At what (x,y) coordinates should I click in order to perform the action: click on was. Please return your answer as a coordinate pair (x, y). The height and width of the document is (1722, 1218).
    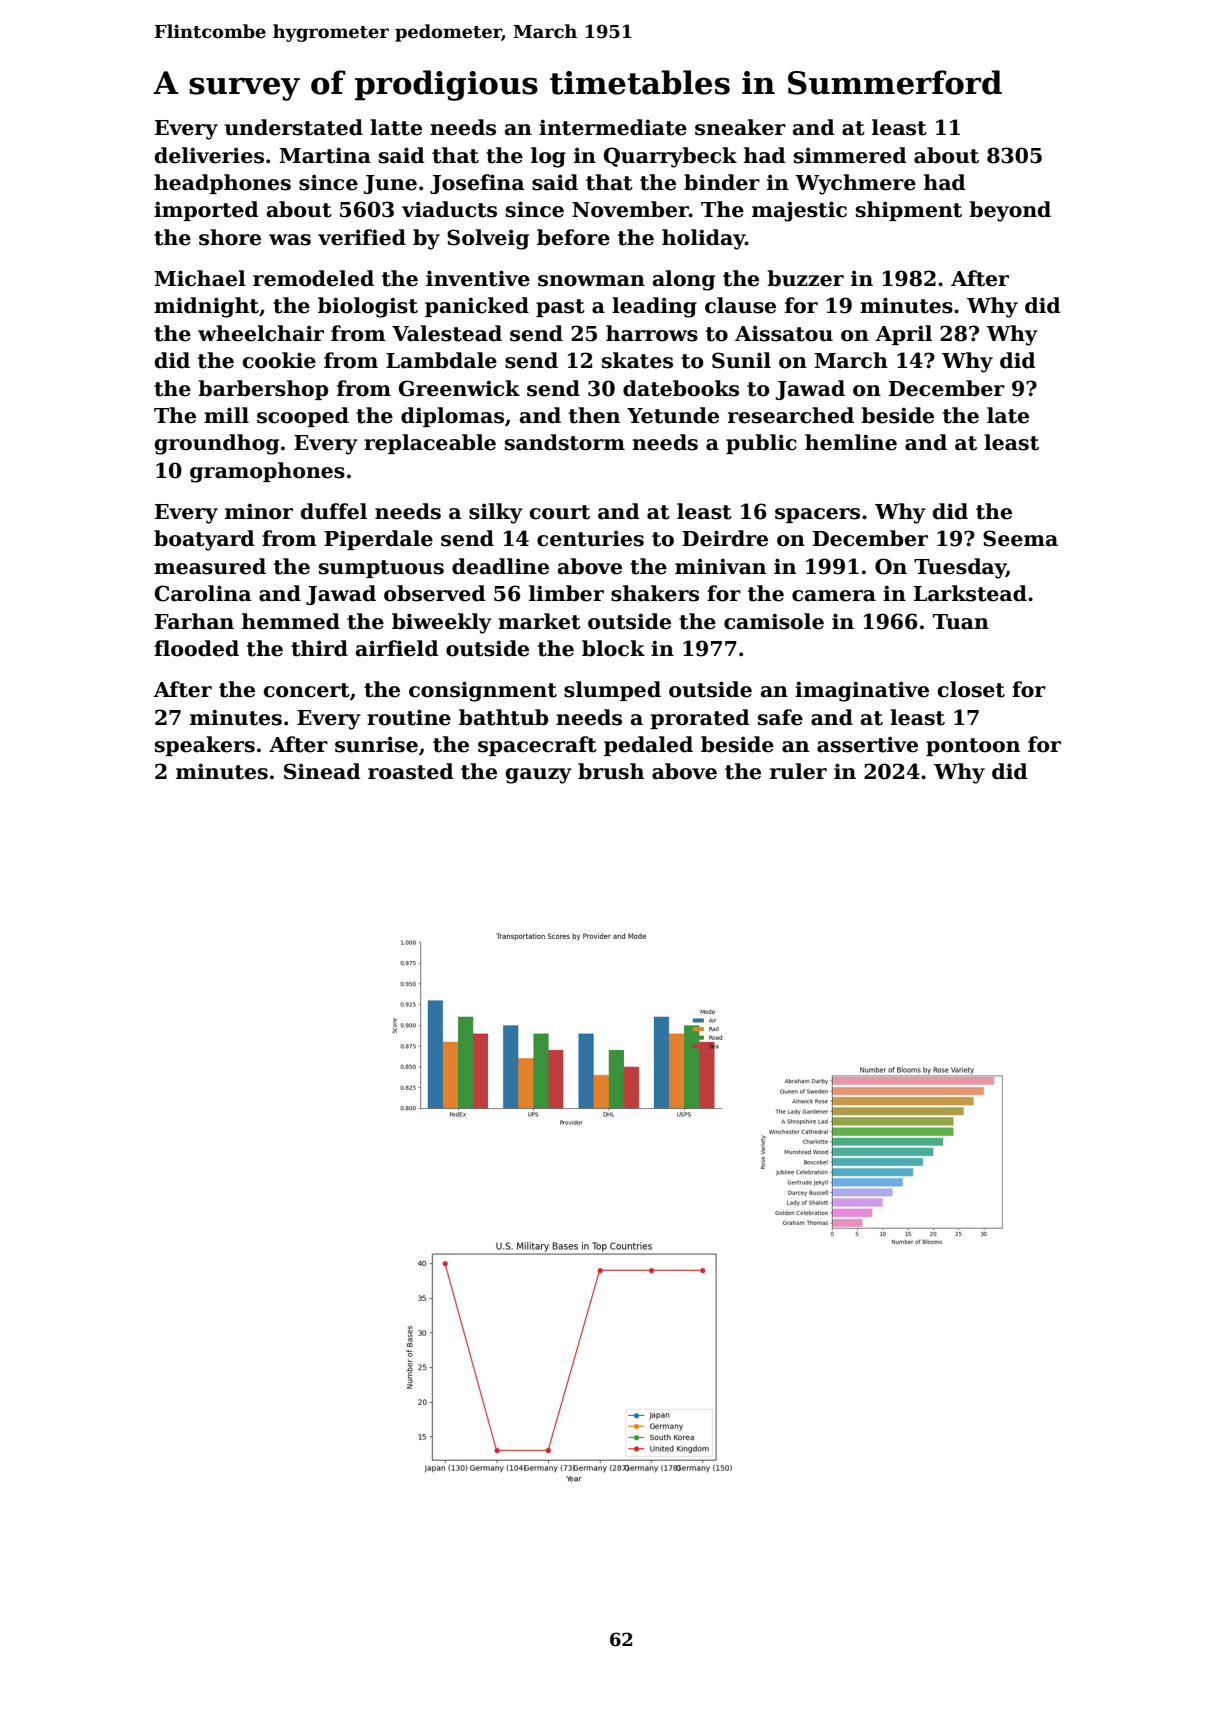
    Looking at the image, I should click on (290, 240).
